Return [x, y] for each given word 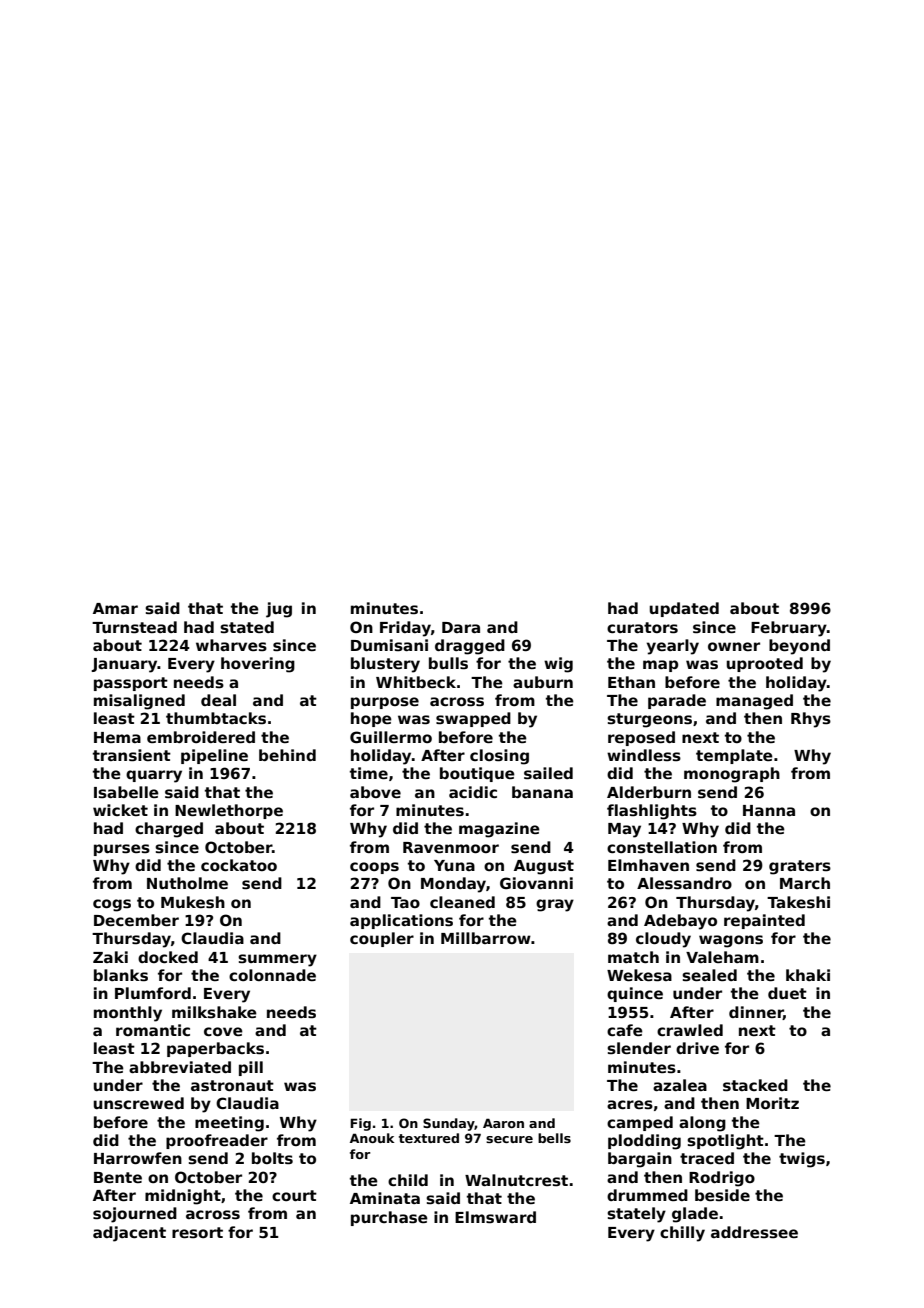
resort [197, 1233]
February [789, 629]
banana [542, 792]
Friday [405, 629]
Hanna [769, 810]
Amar [115, 608]
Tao [405, 902]
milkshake [214, 1012]
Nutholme [187, 883]
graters [800, 867]
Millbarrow [486, 938]
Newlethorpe [229, 811]
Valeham [722, 957]
